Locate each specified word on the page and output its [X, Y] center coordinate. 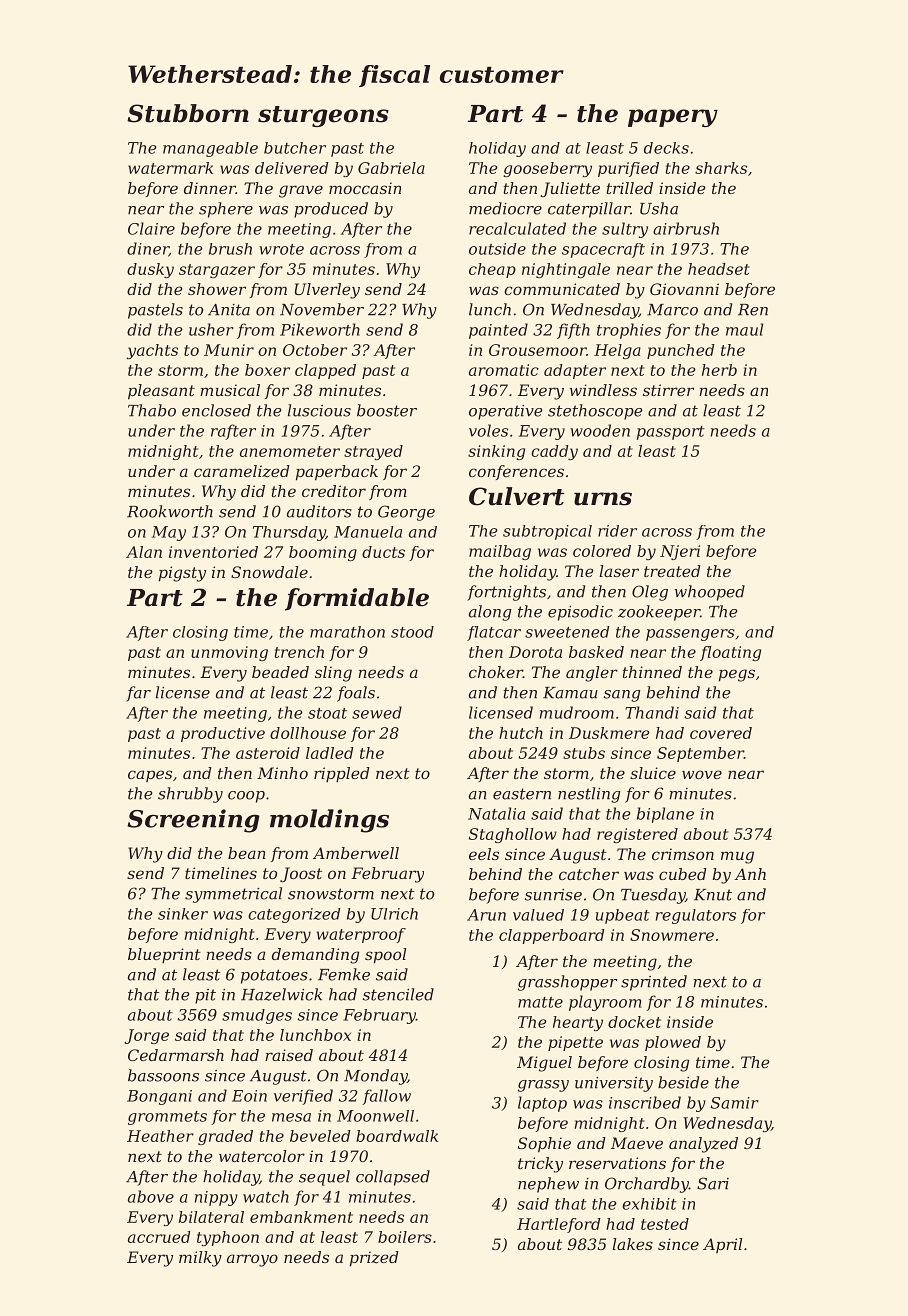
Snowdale [269, 572]
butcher [295, 148]
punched [681, 351]
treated [672, 571]
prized [374, 1259]
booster [387, 410]
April [722, 1245]
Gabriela [391, 168]
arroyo [252, 1260]
